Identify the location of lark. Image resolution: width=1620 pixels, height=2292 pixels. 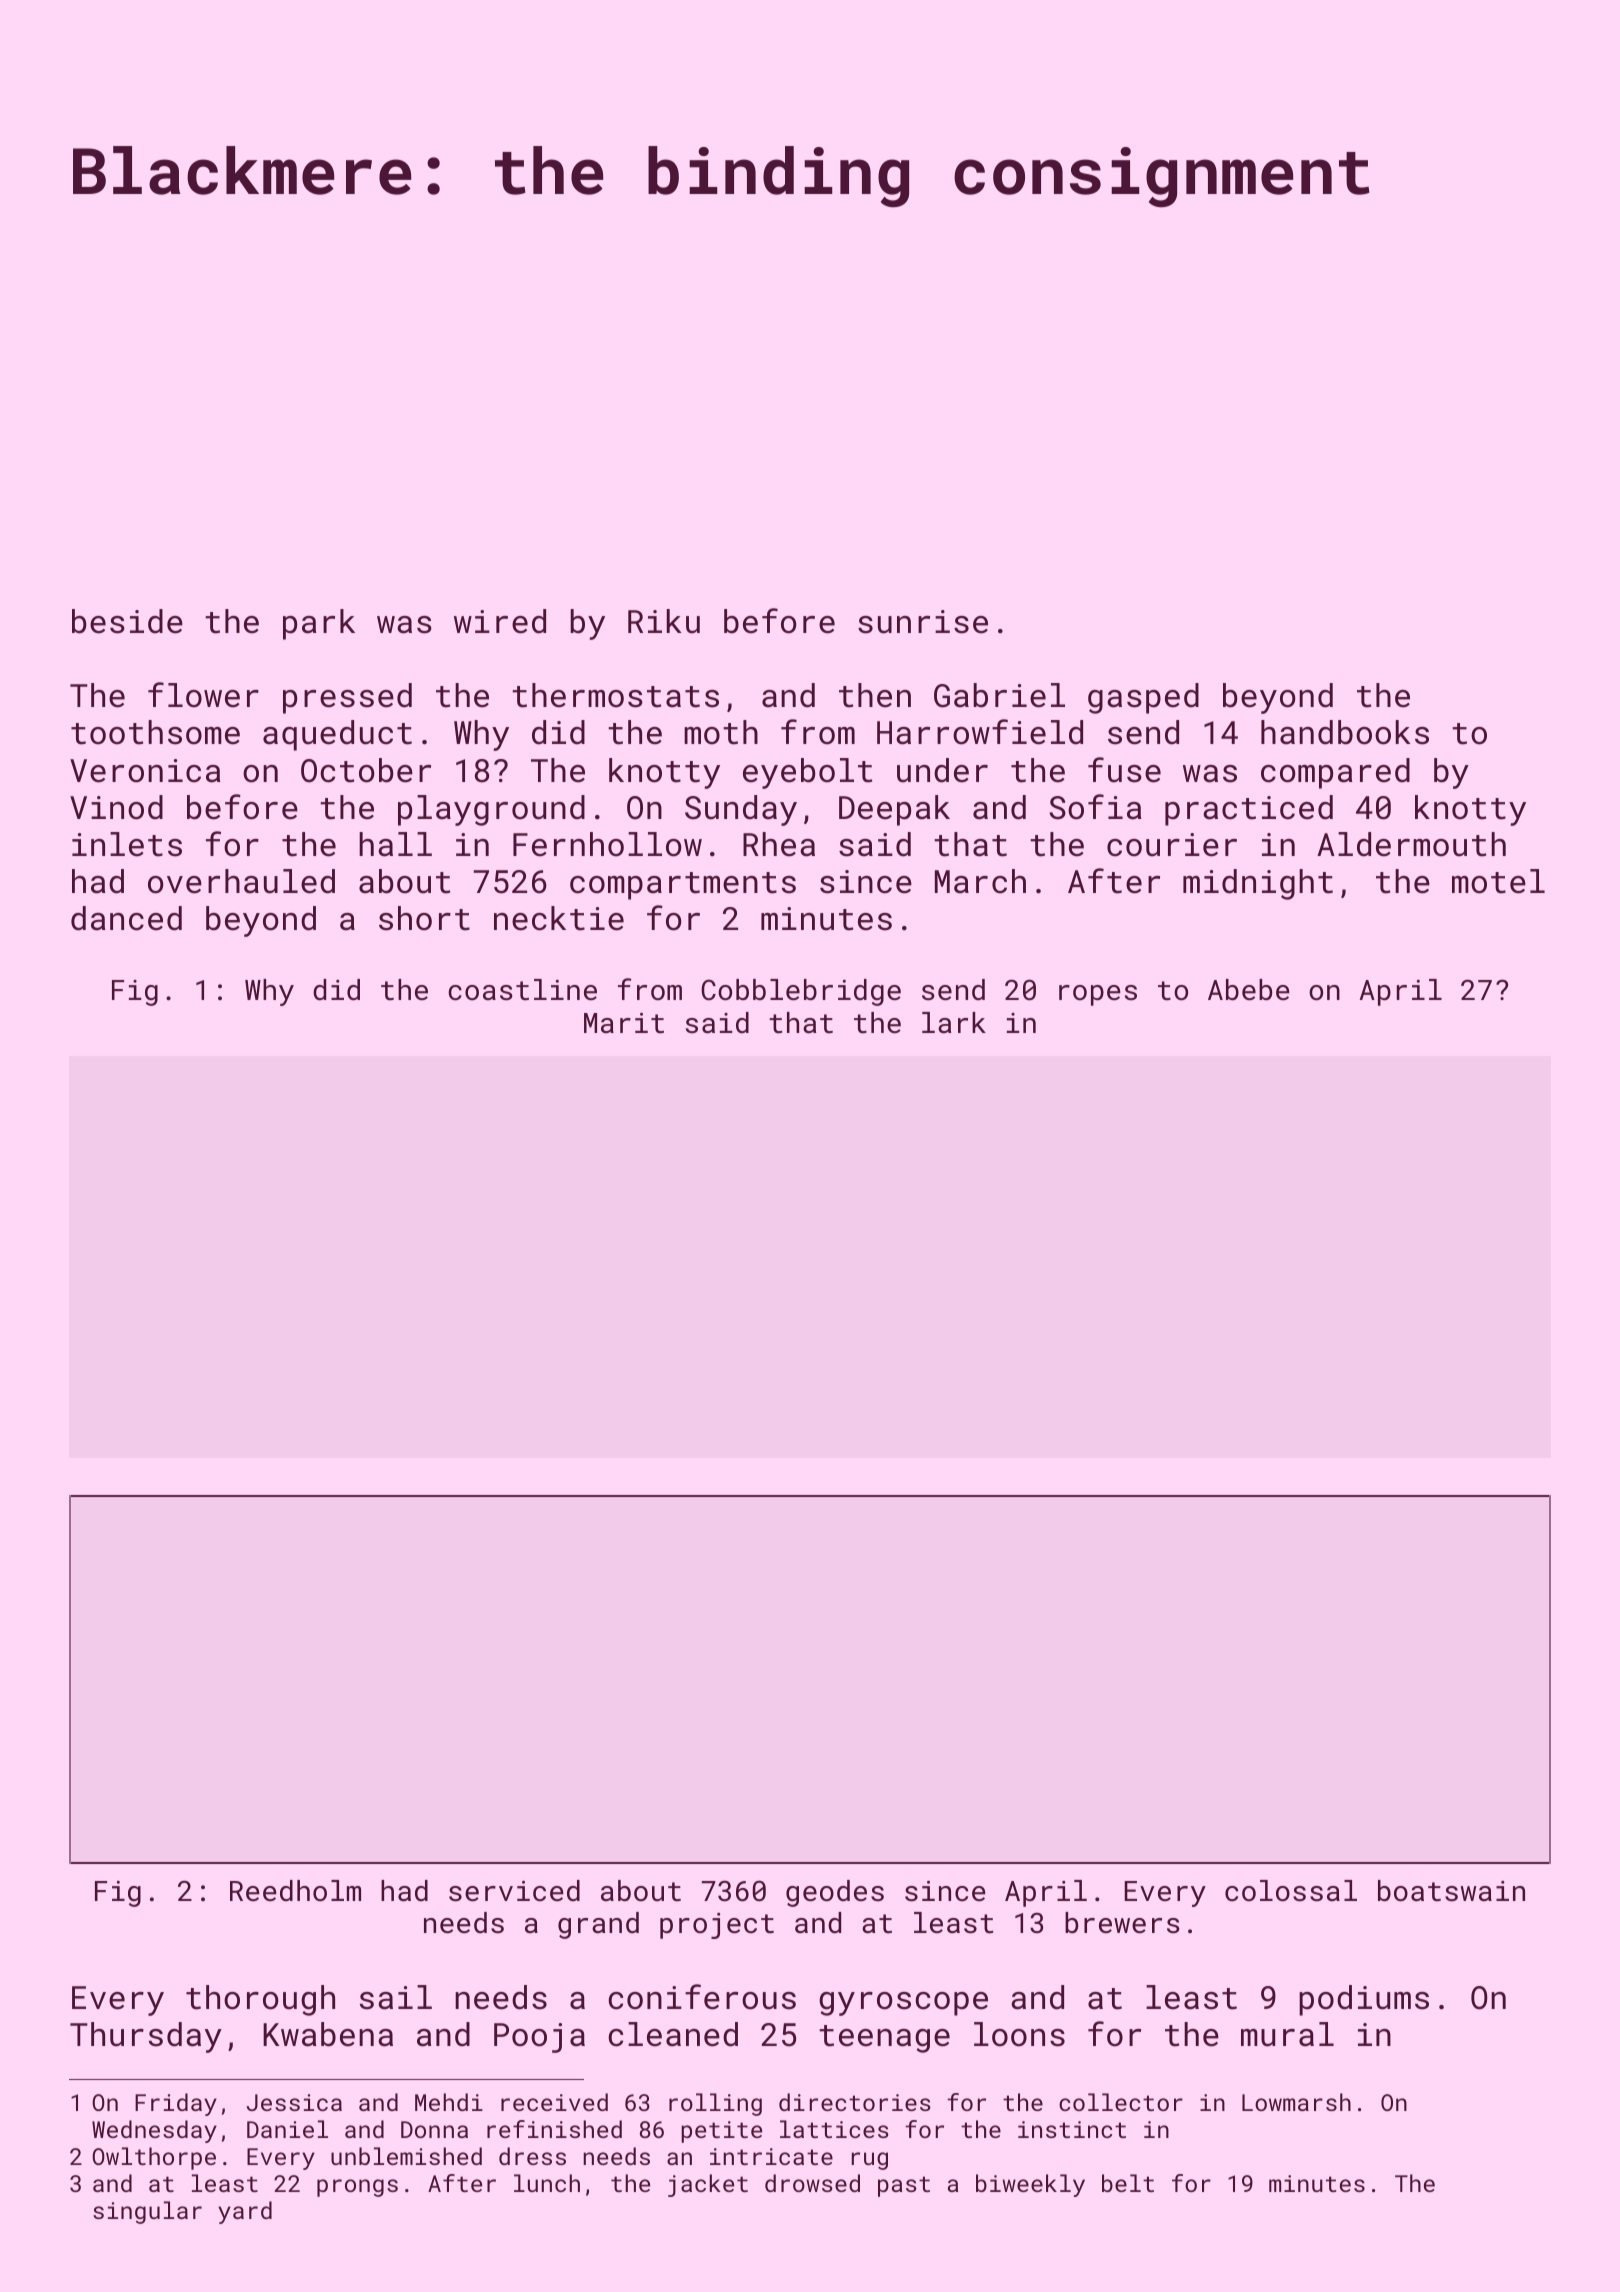
(954, 1023).
